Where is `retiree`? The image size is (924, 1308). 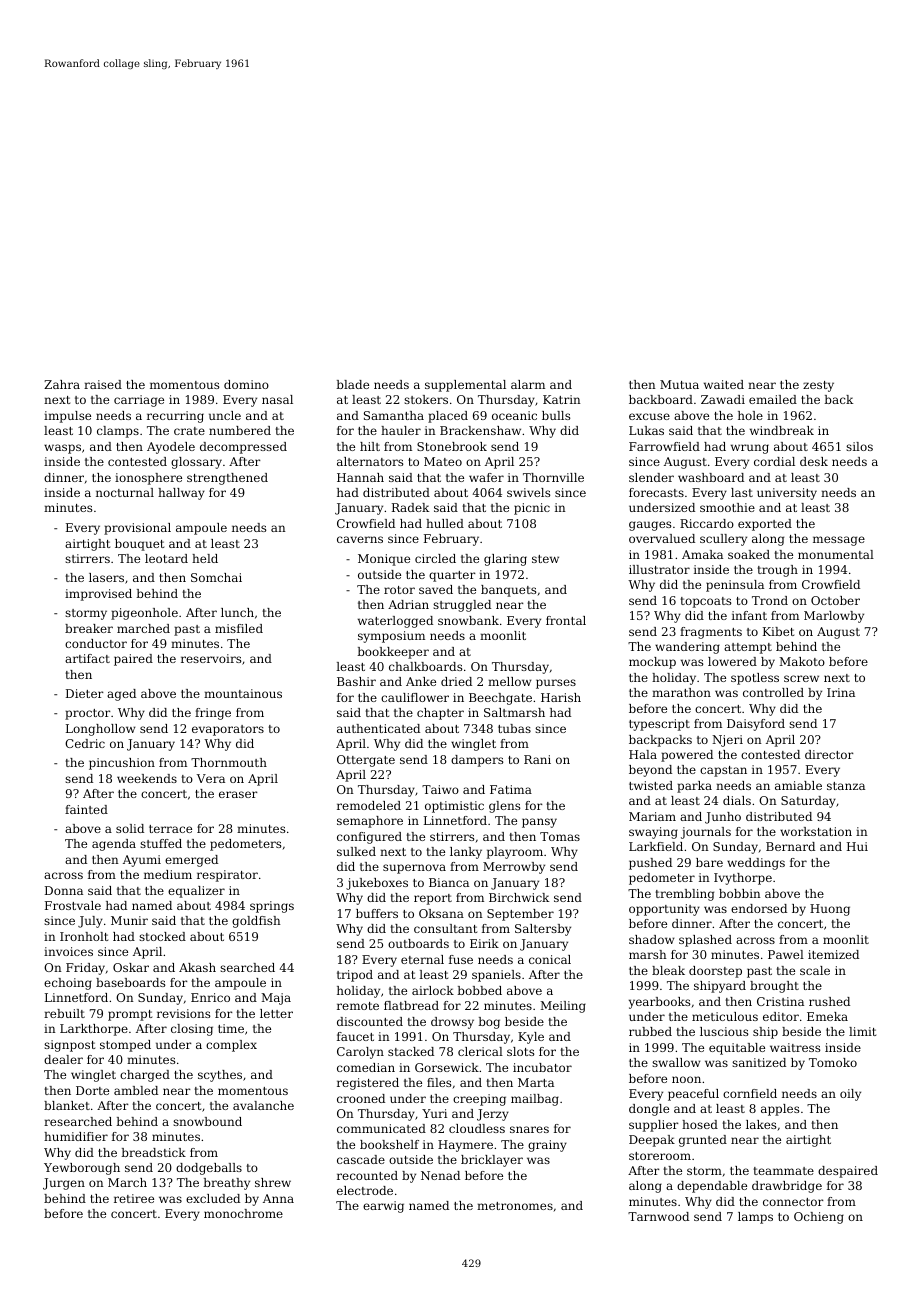 retiree is located at coordinates (134, 1198).
